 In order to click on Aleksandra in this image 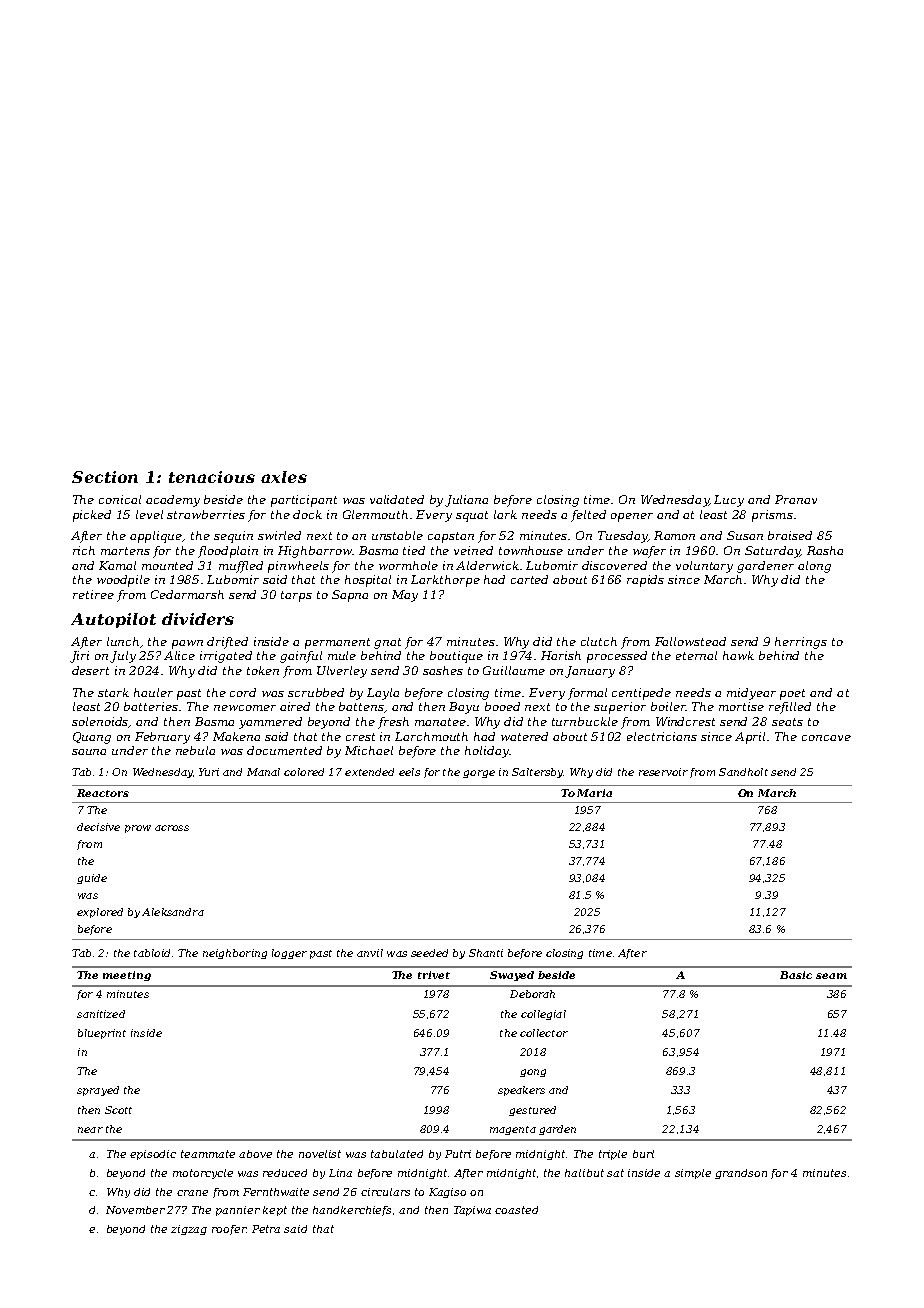, I will do `click(173, 912)`.
